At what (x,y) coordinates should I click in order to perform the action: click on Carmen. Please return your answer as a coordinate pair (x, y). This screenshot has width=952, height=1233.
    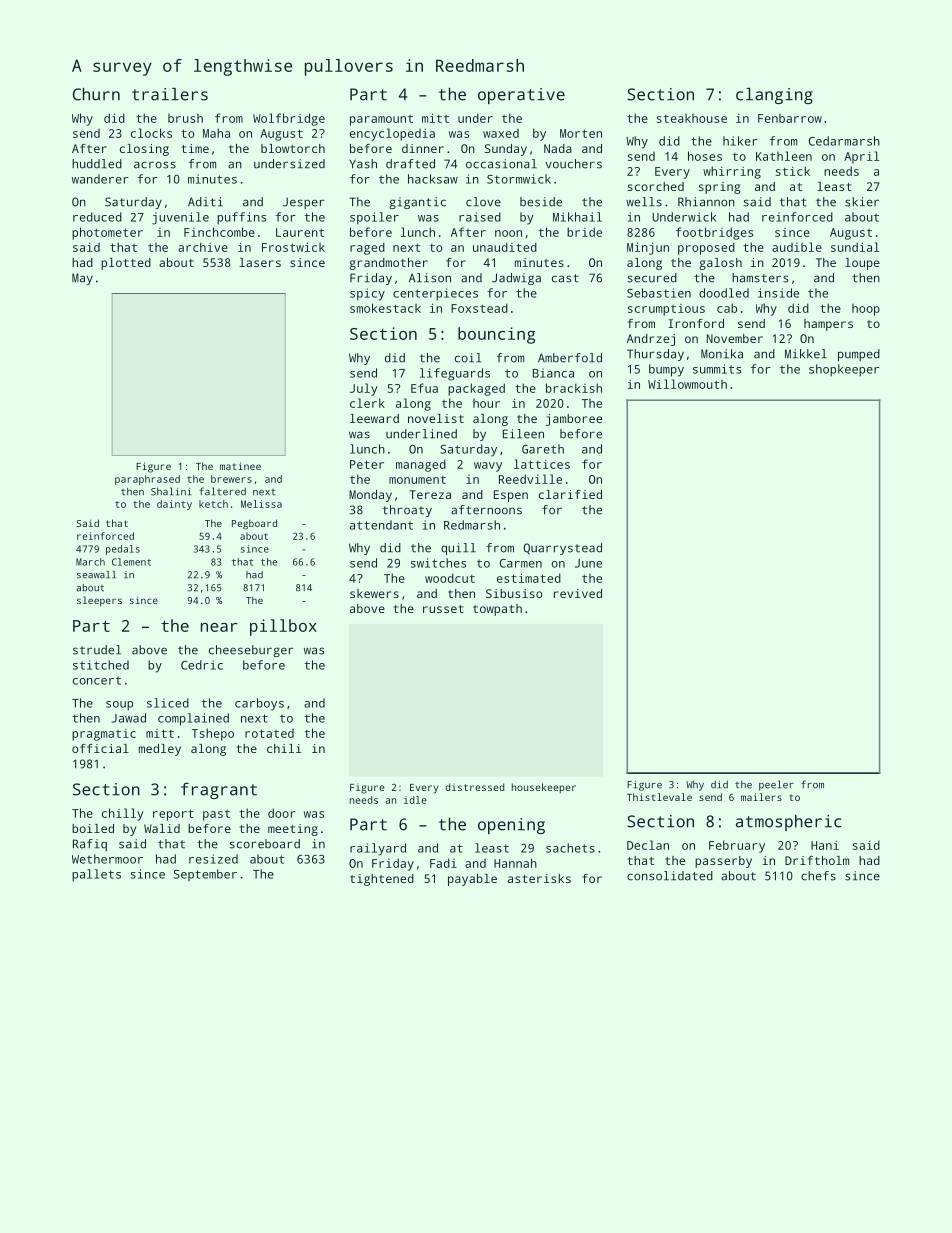
    Looking at the image, I should click on (521, 563).
